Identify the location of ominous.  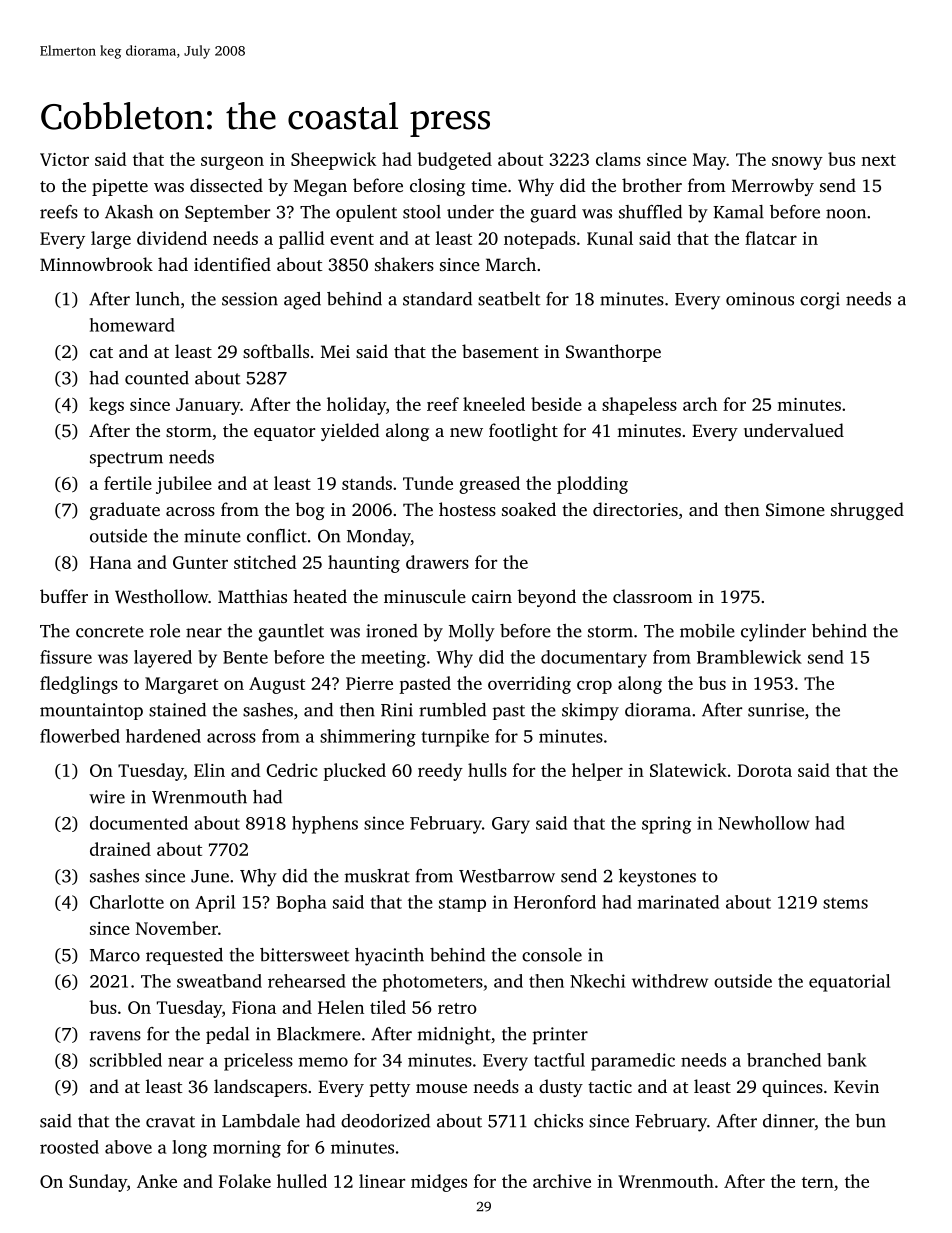
(760, 299).
